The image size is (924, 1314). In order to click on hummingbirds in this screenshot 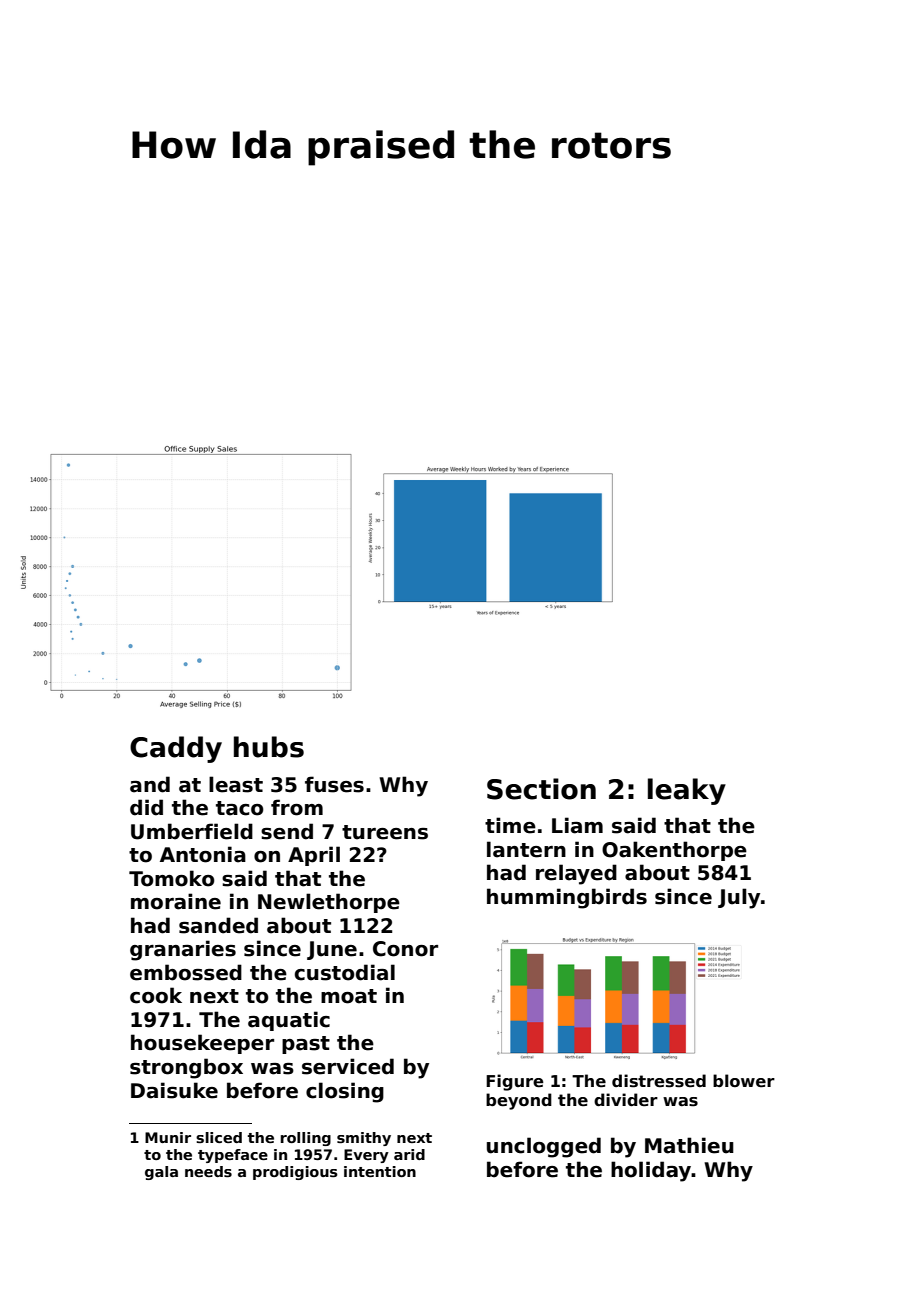, I will do `click(567, 898)`.
